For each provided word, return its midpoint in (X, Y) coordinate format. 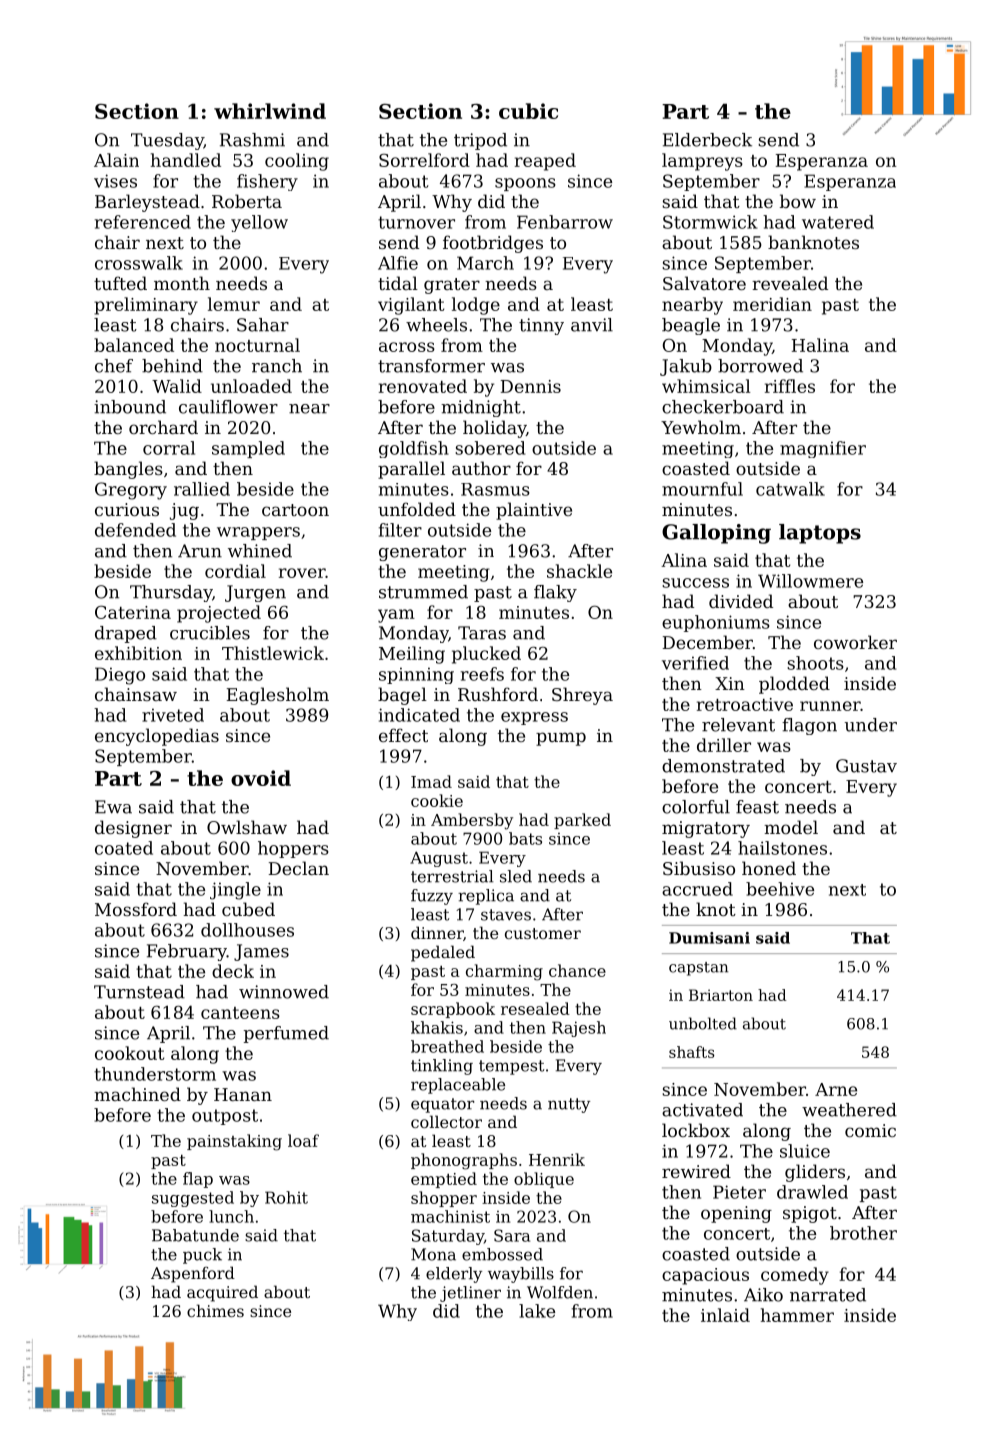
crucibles (210, 633)
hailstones (782, 848)
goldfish (414, 449)
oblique (544, 1180)
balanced (134, 345)
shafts (692, 1052)
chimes (215, 1310)
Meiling (412, 655)
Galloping (716, 534)
